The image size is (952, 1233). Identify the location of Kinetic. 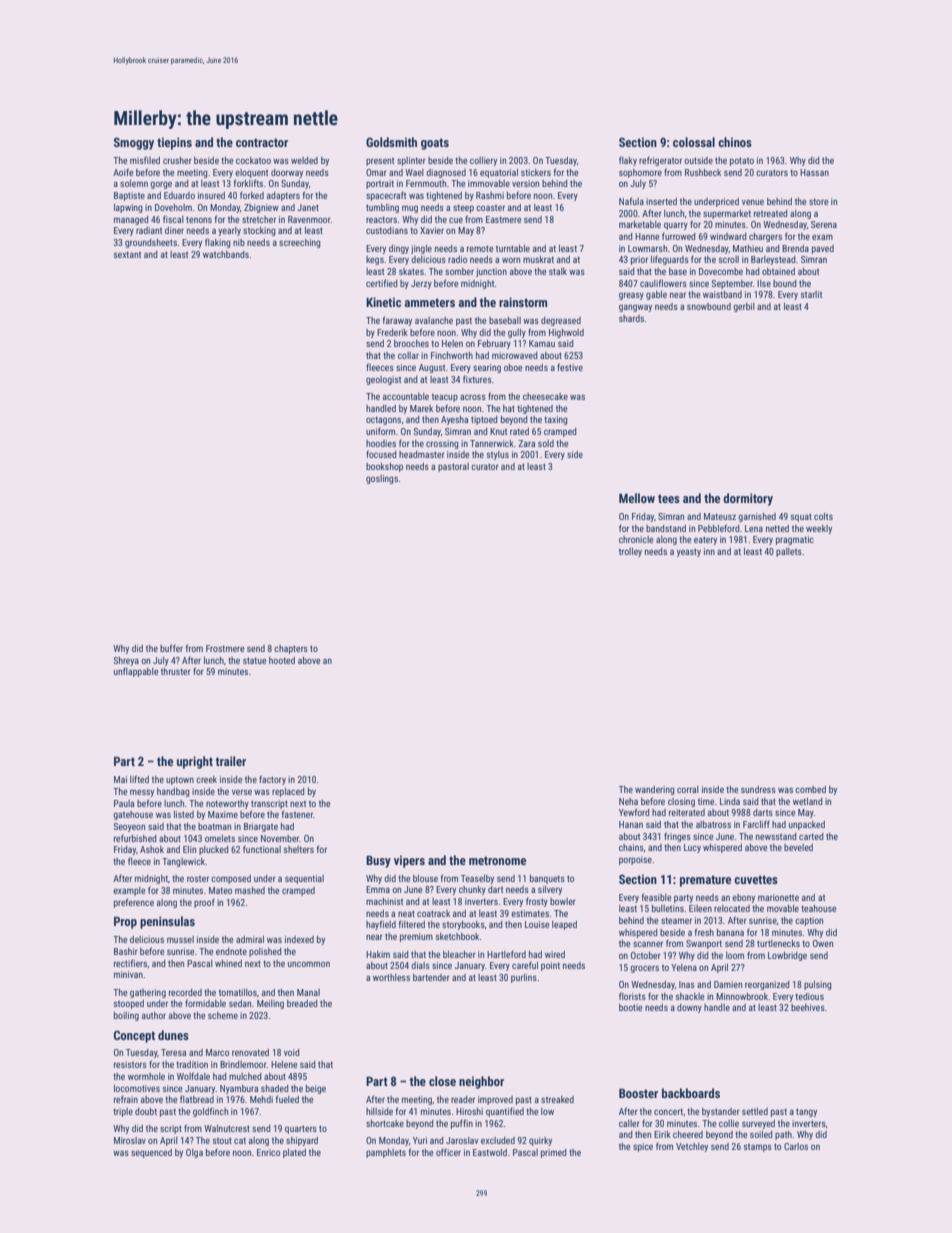
(383, 302).
